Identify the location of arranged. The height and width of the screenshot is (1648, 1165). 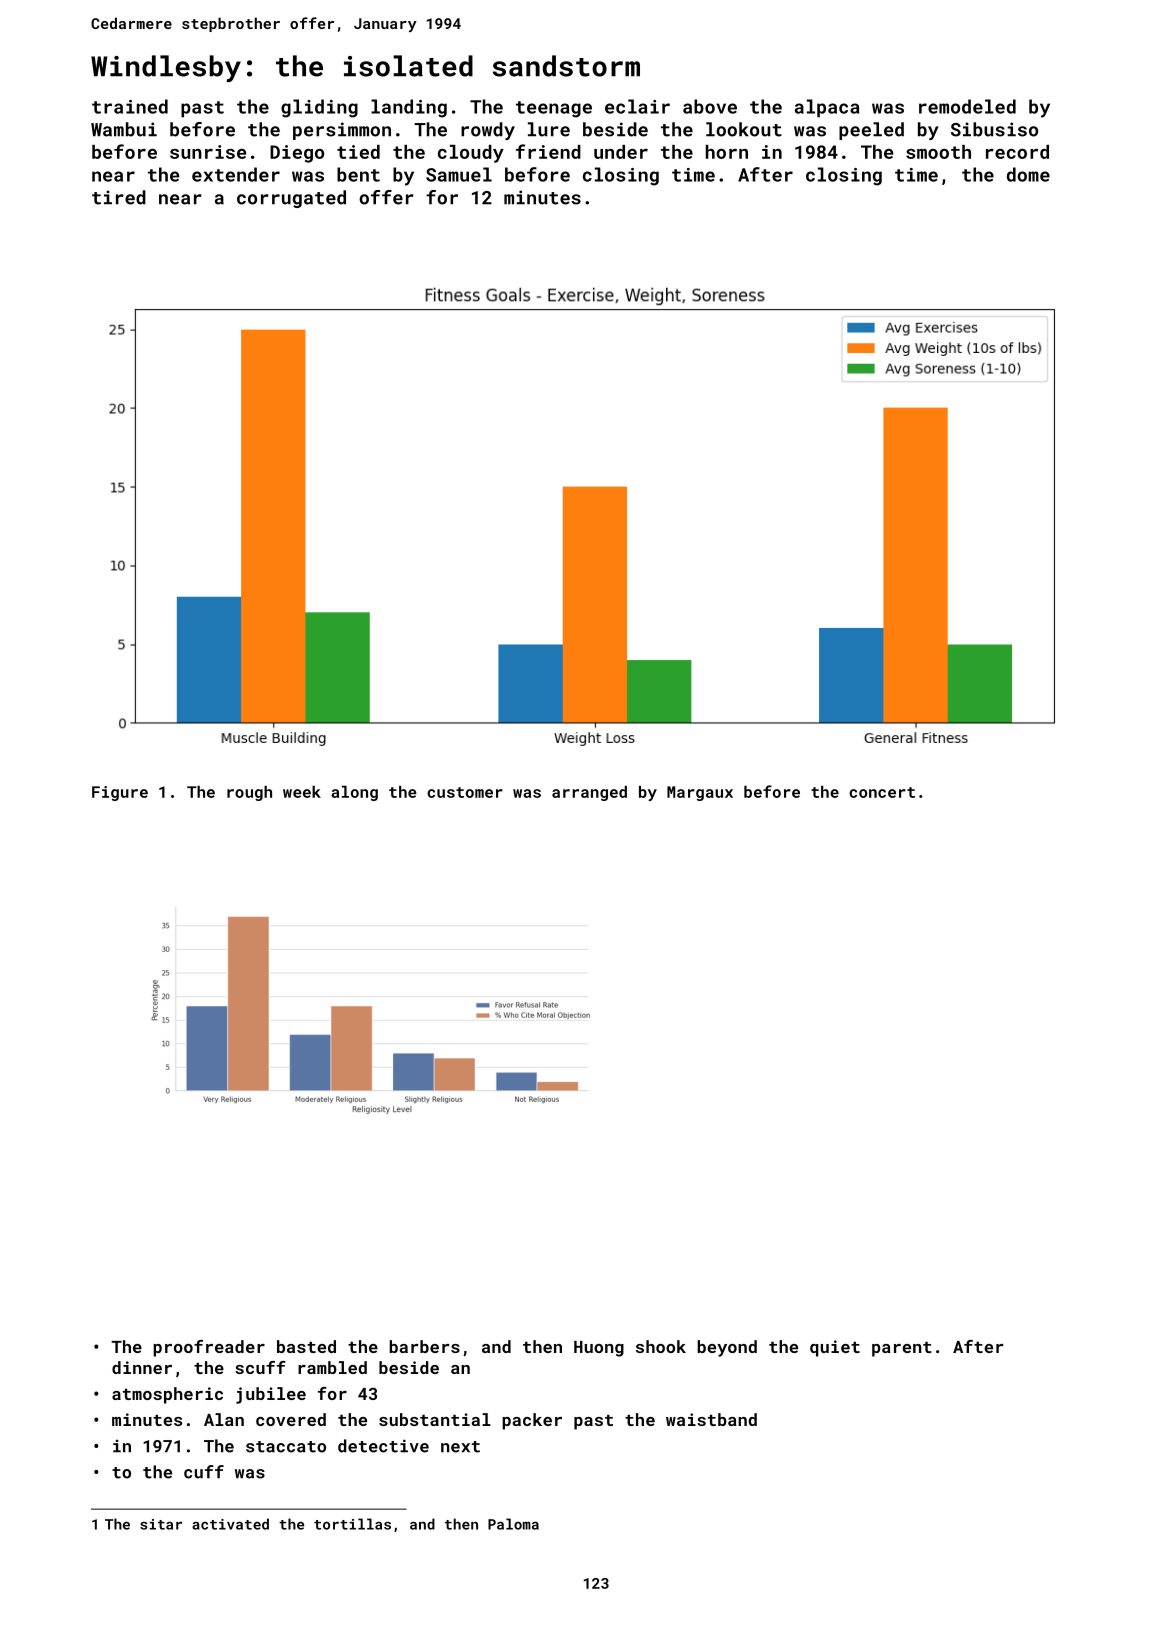
(589, 793).
